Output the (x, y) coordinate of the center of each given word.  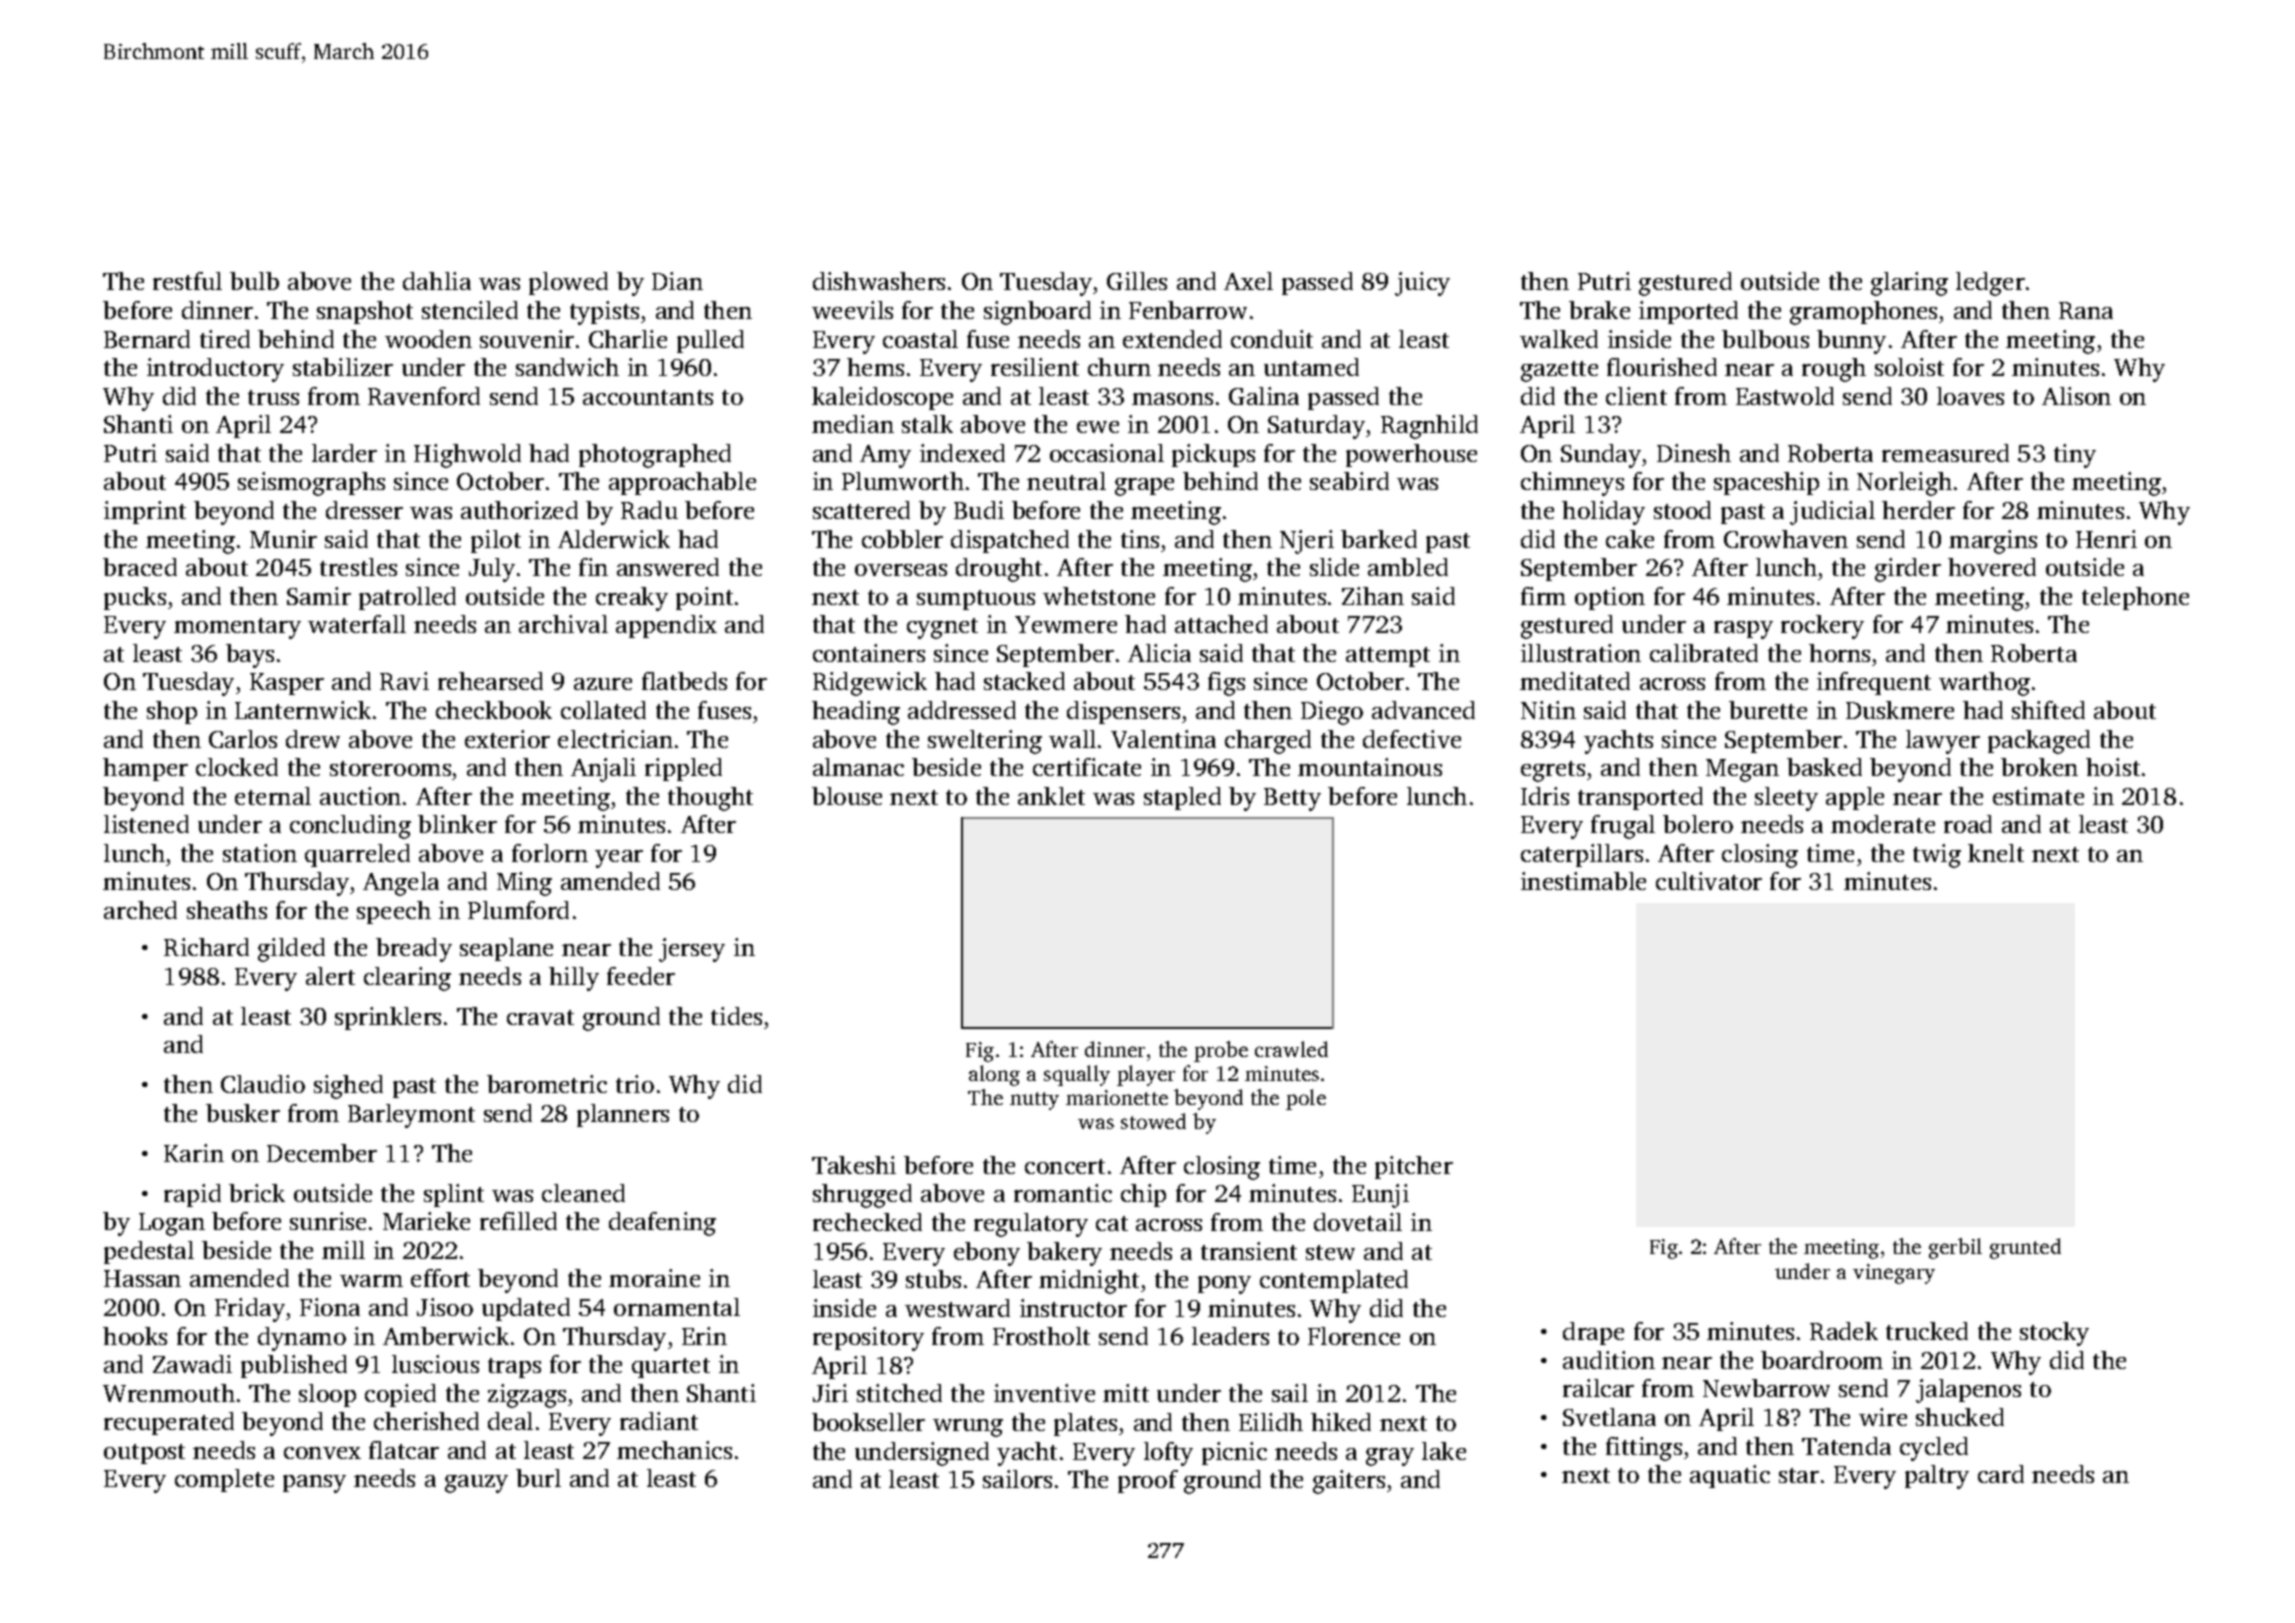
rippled (683, 769)
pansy (314, 1484)
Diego (1332, 713)
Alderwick (614, 539)
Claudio (263, 1084)
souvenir (527, 339)
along (994, 1075)
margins (1993, 542)
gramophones (1863, 313)
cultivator (1709, 881)
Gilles (1137, 281)
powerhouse (1411, 455)
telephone (2135, 598)
